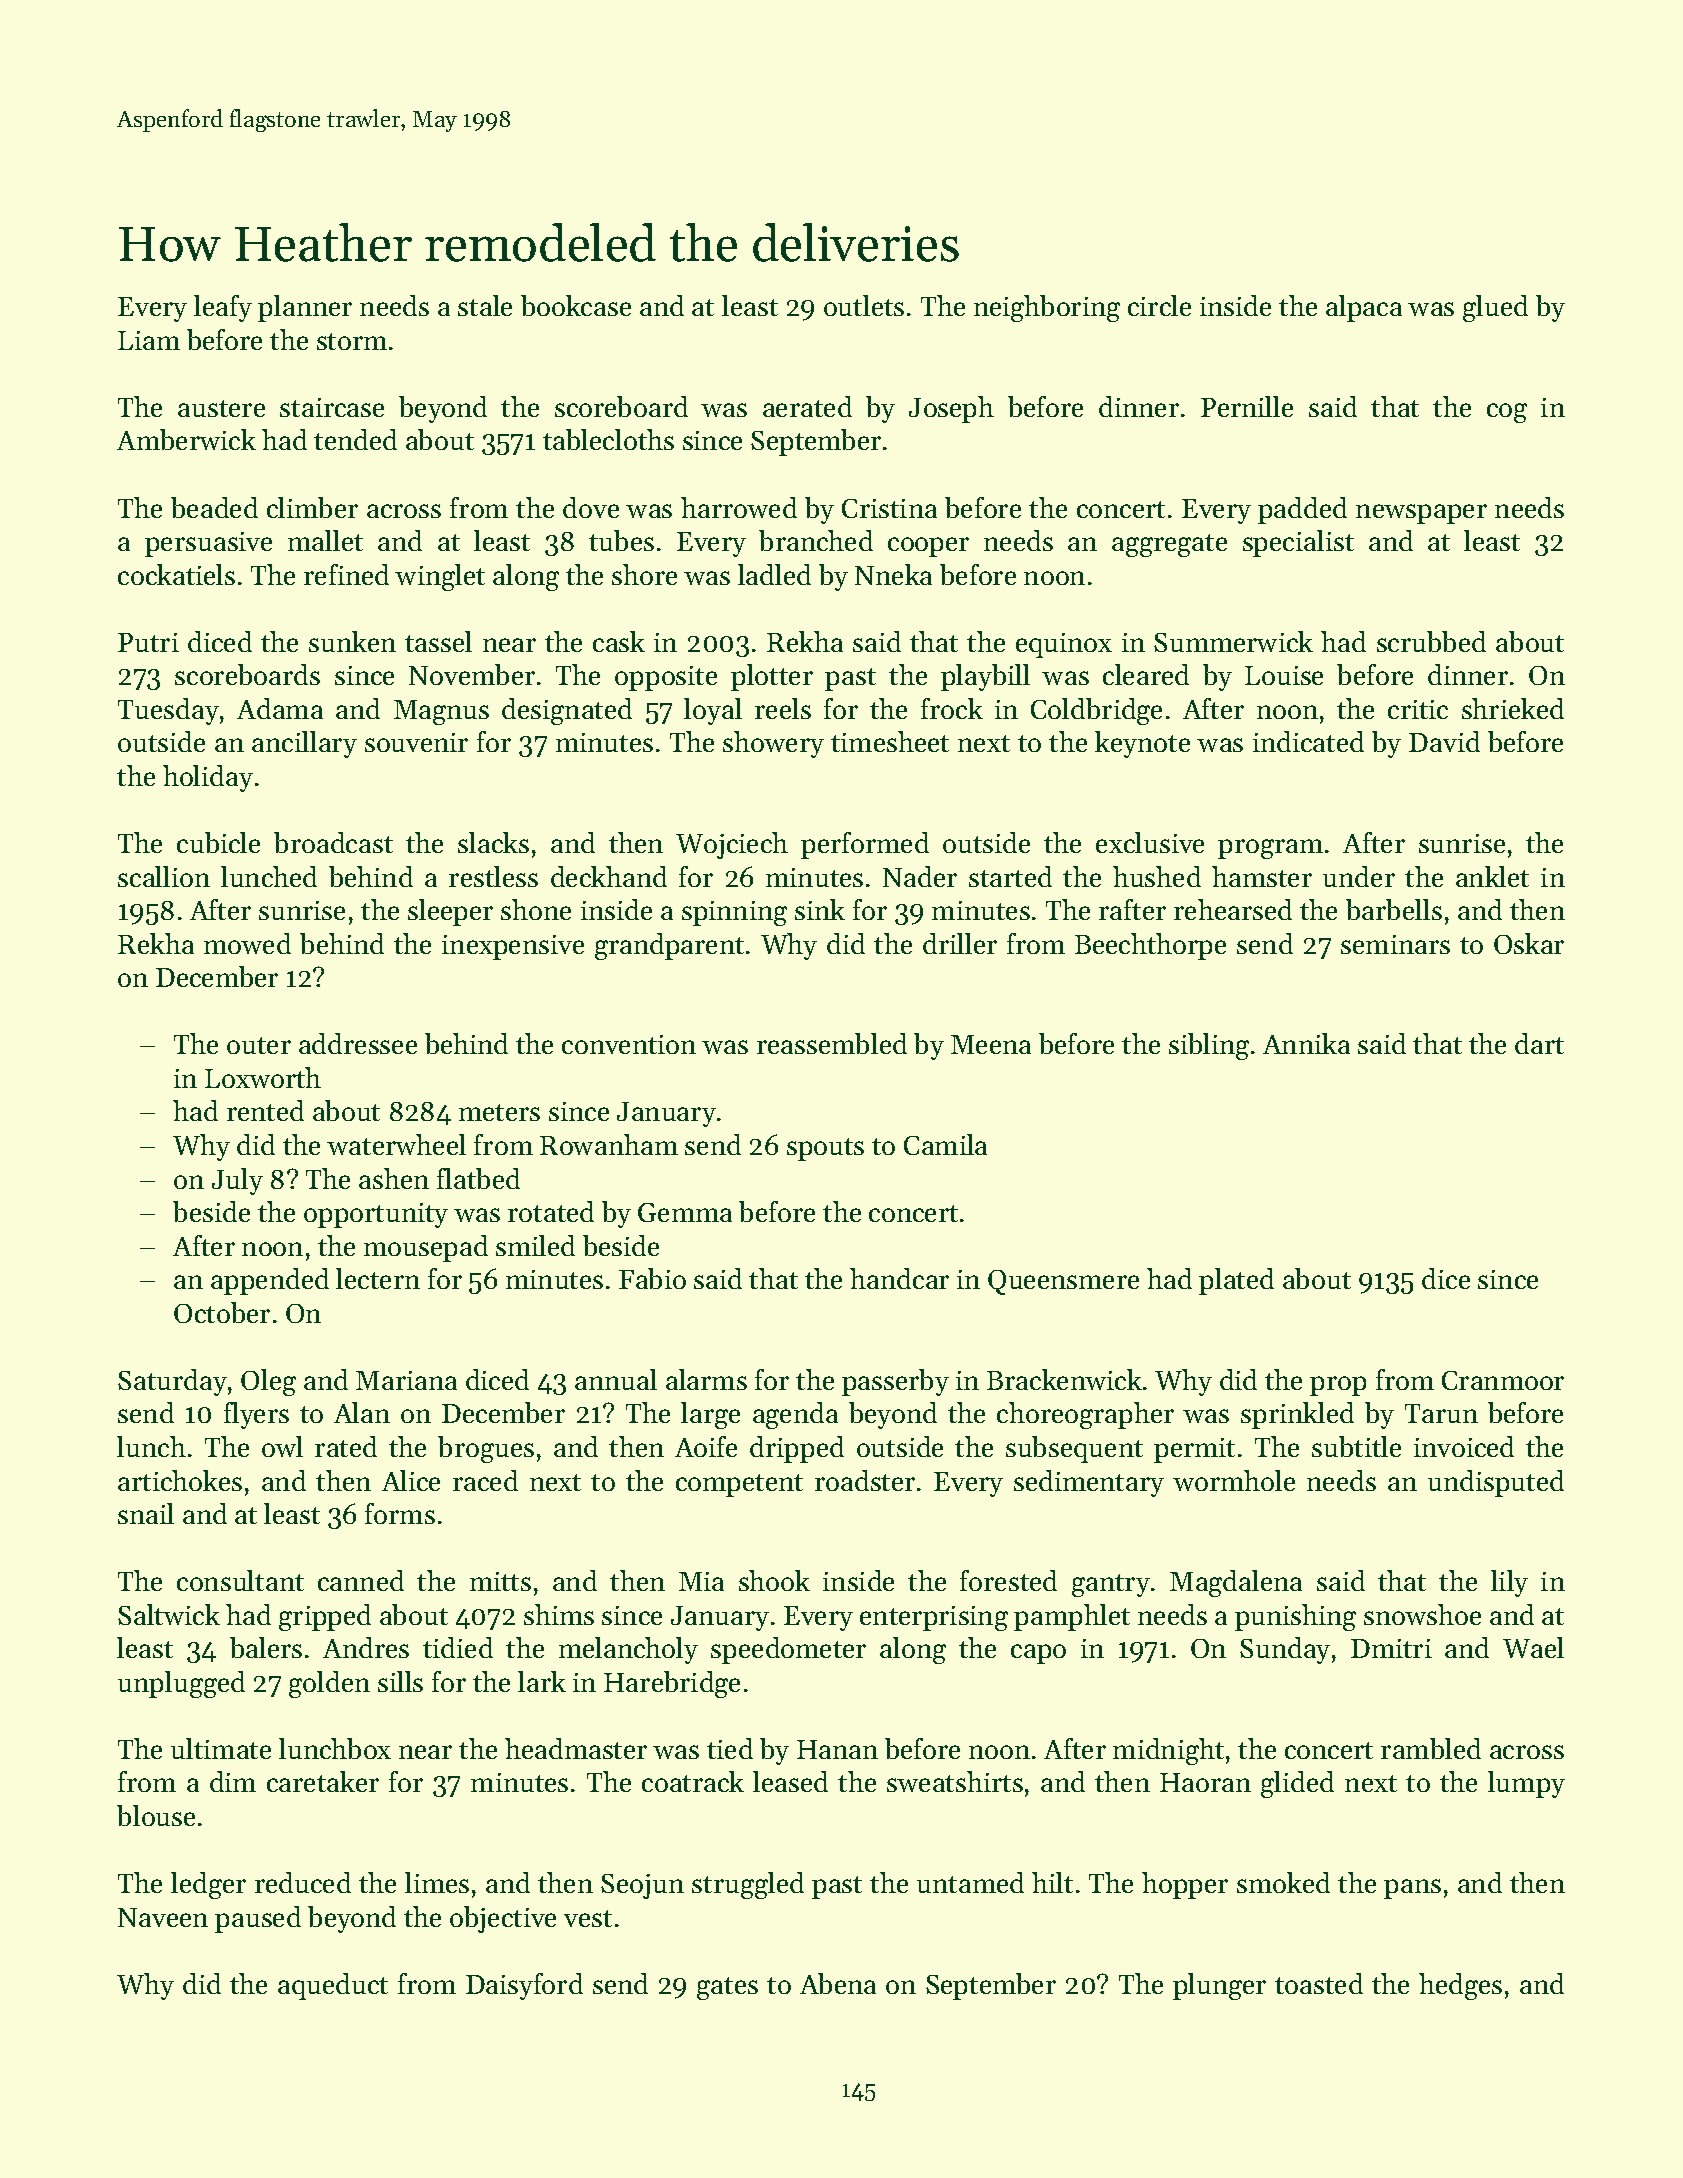  I want to click on storm, so click(352, 341).
